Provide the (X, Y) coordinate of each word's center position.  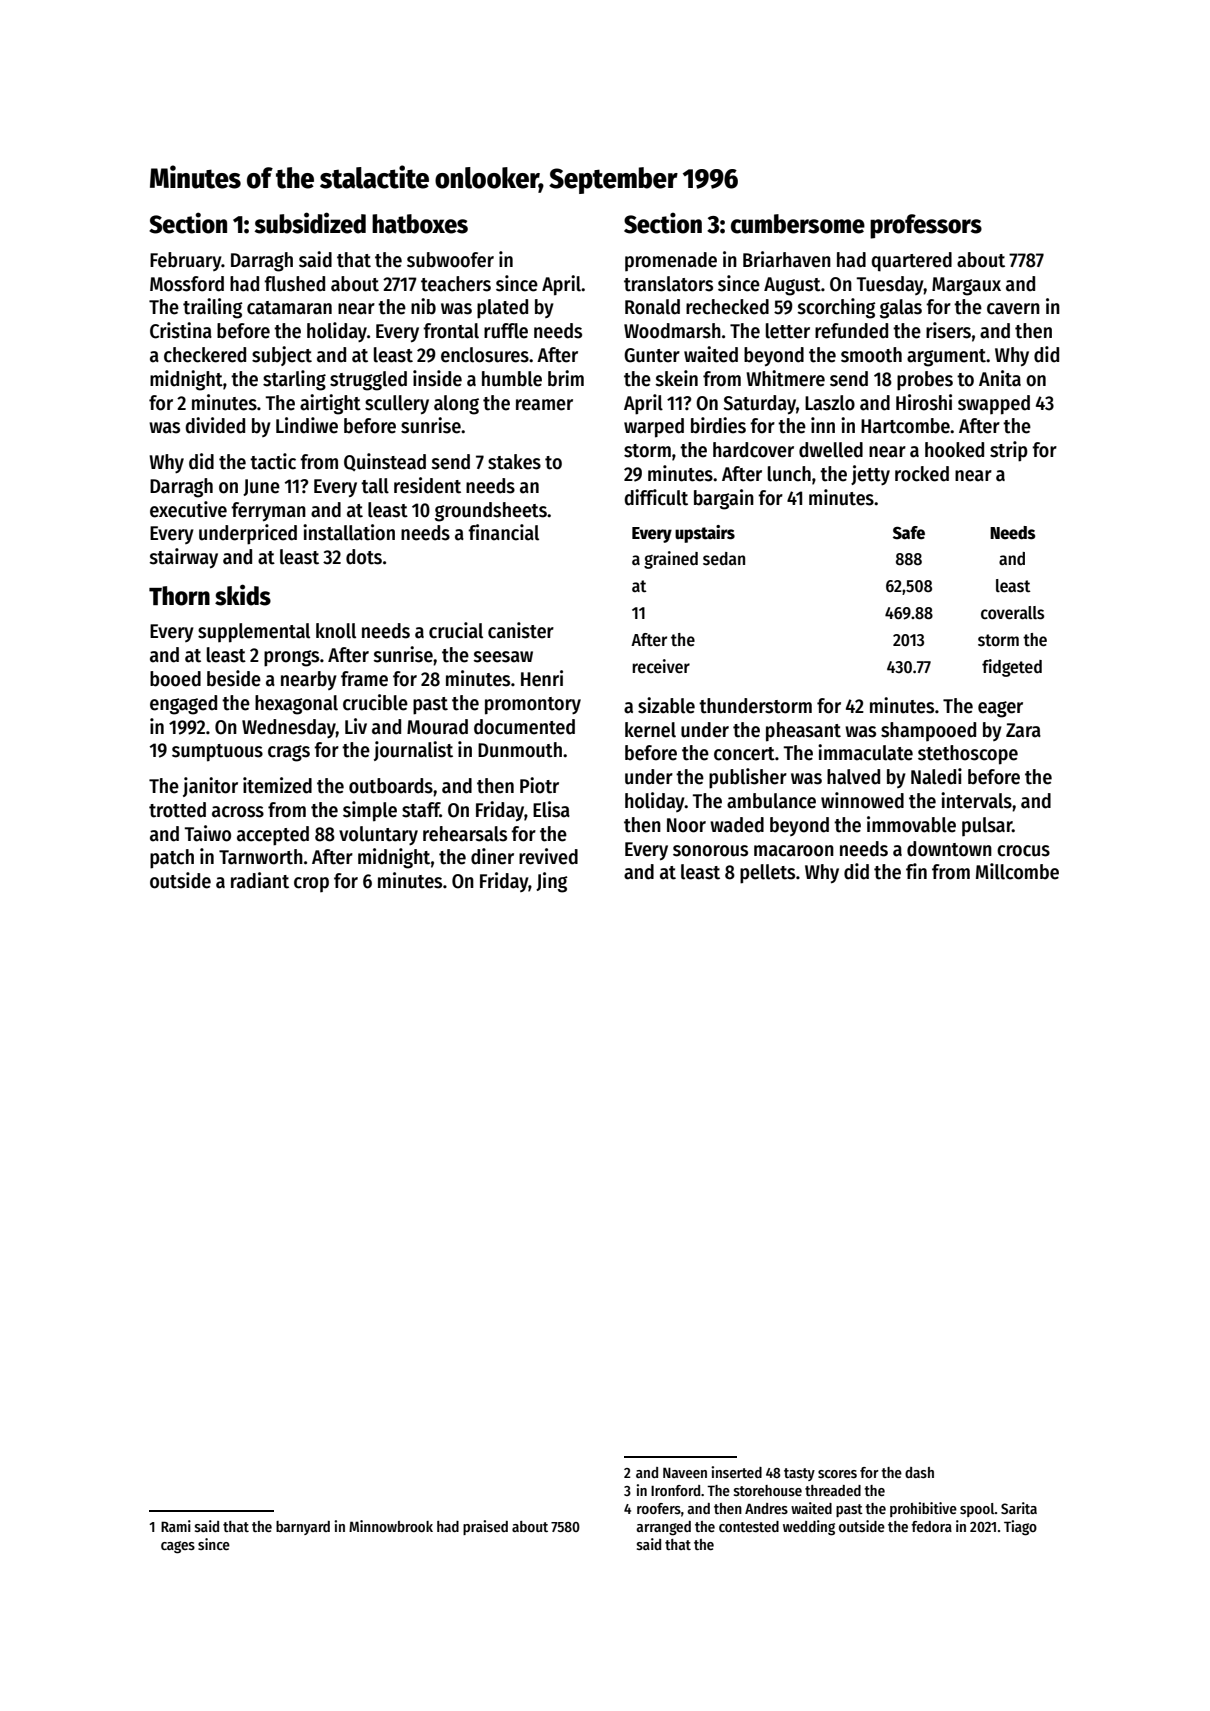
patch (172, 859)
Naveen (685, 1472)
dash (919, 1472)
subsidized (310, 223)
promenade (671, 261)
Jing (552, 882)
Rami (176, 1526)
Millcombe (1017, 871)
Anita (1000, 378)
